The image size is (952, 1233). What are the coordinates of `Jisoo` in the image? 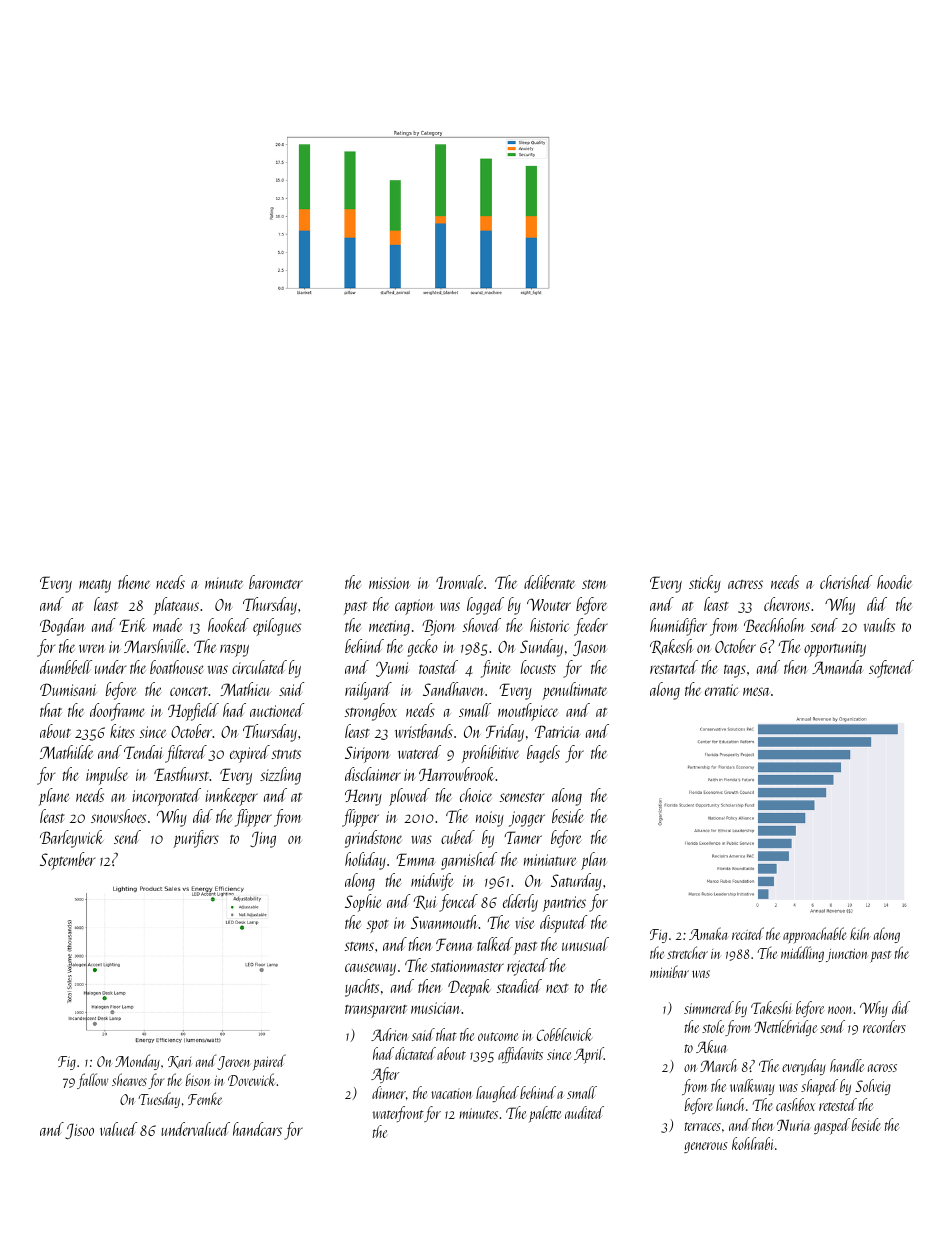 It's located at (79, 1131).
